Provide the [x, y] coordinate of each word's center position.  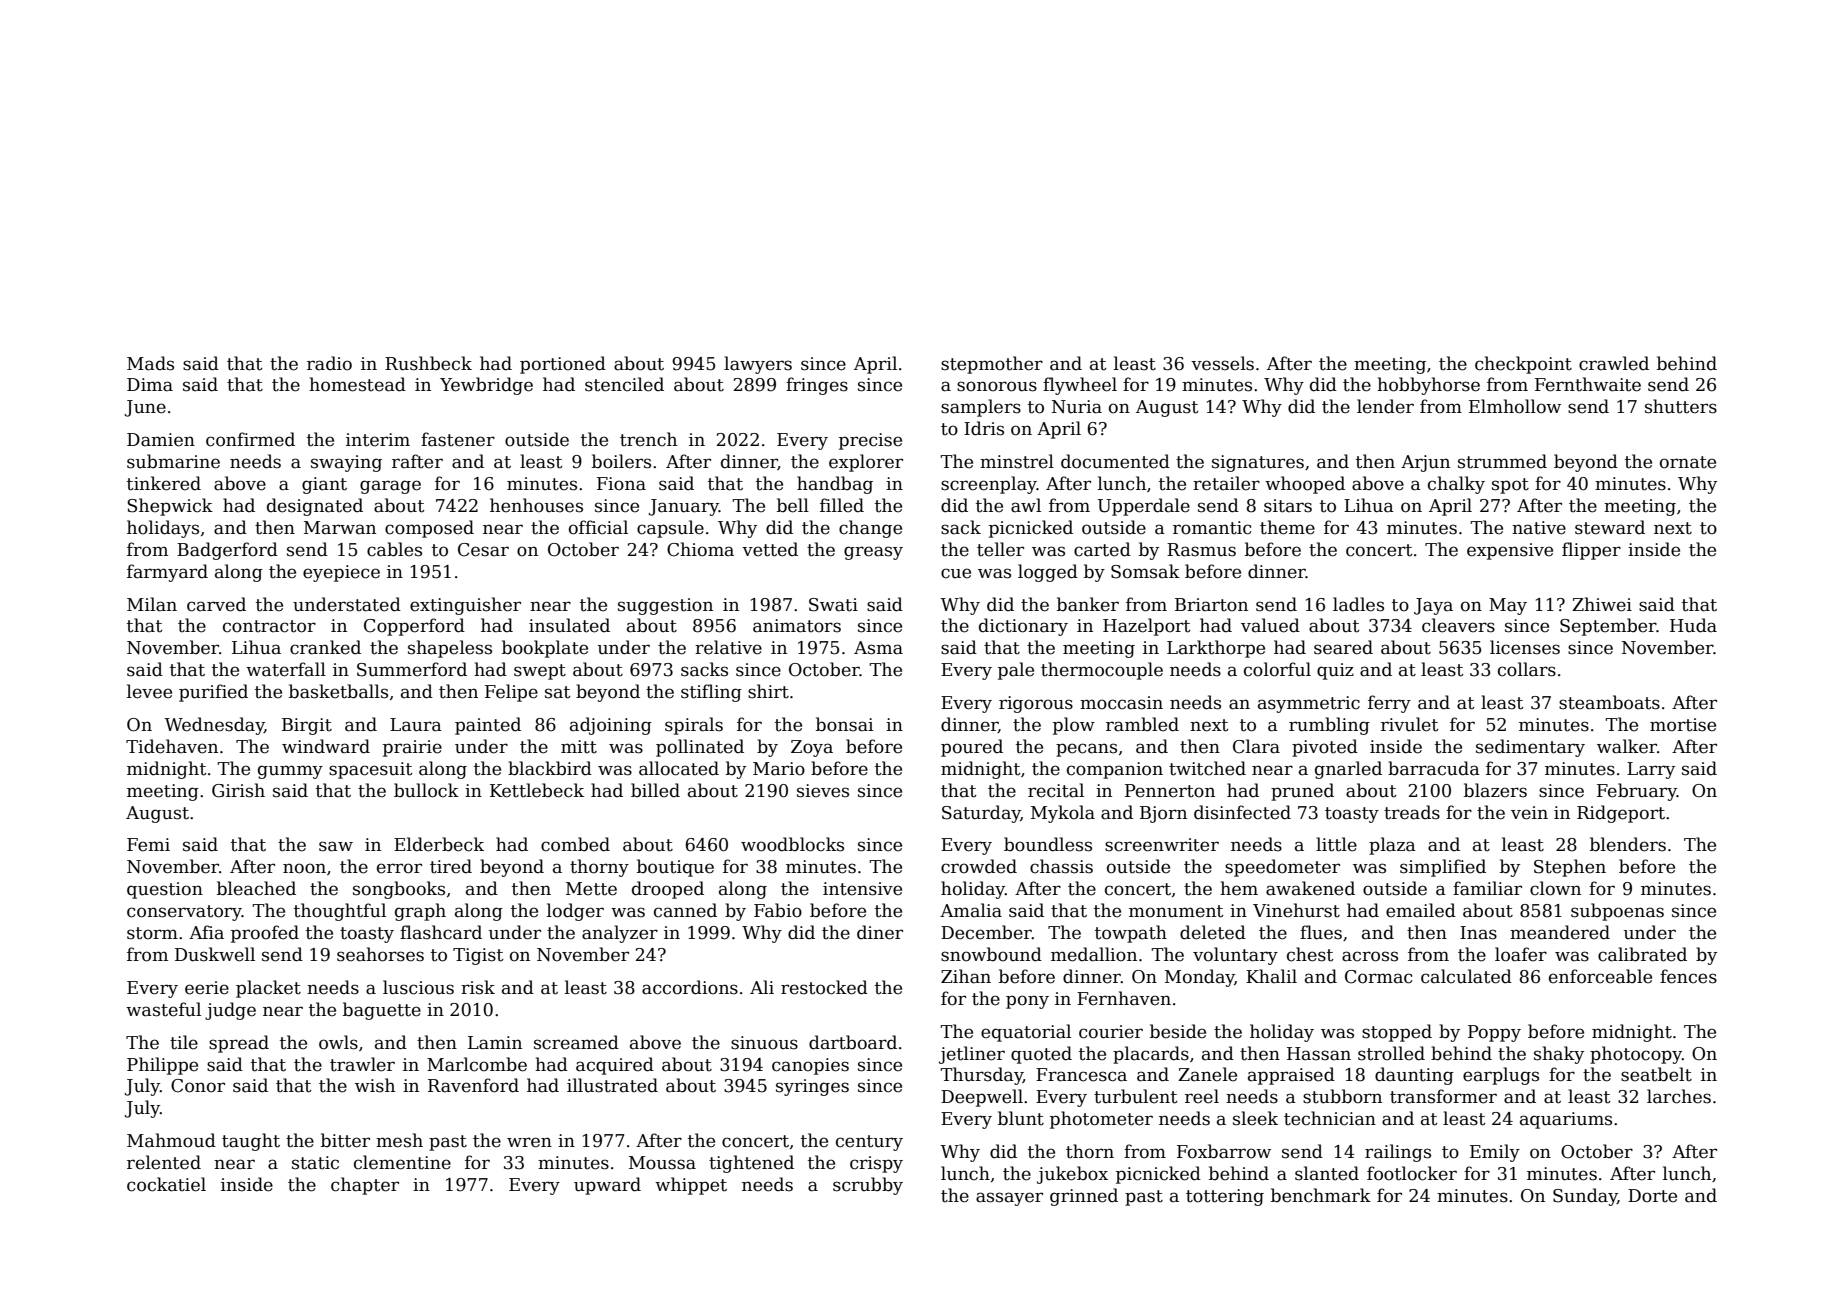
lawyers [758, 365]
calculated [1466, 976]
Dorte [1652, 1196]
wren [529, 1142]
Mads [150, 363]
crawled [1614, 363]
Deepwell [982, 1098]
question [165, 890]
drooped [668, 890]
